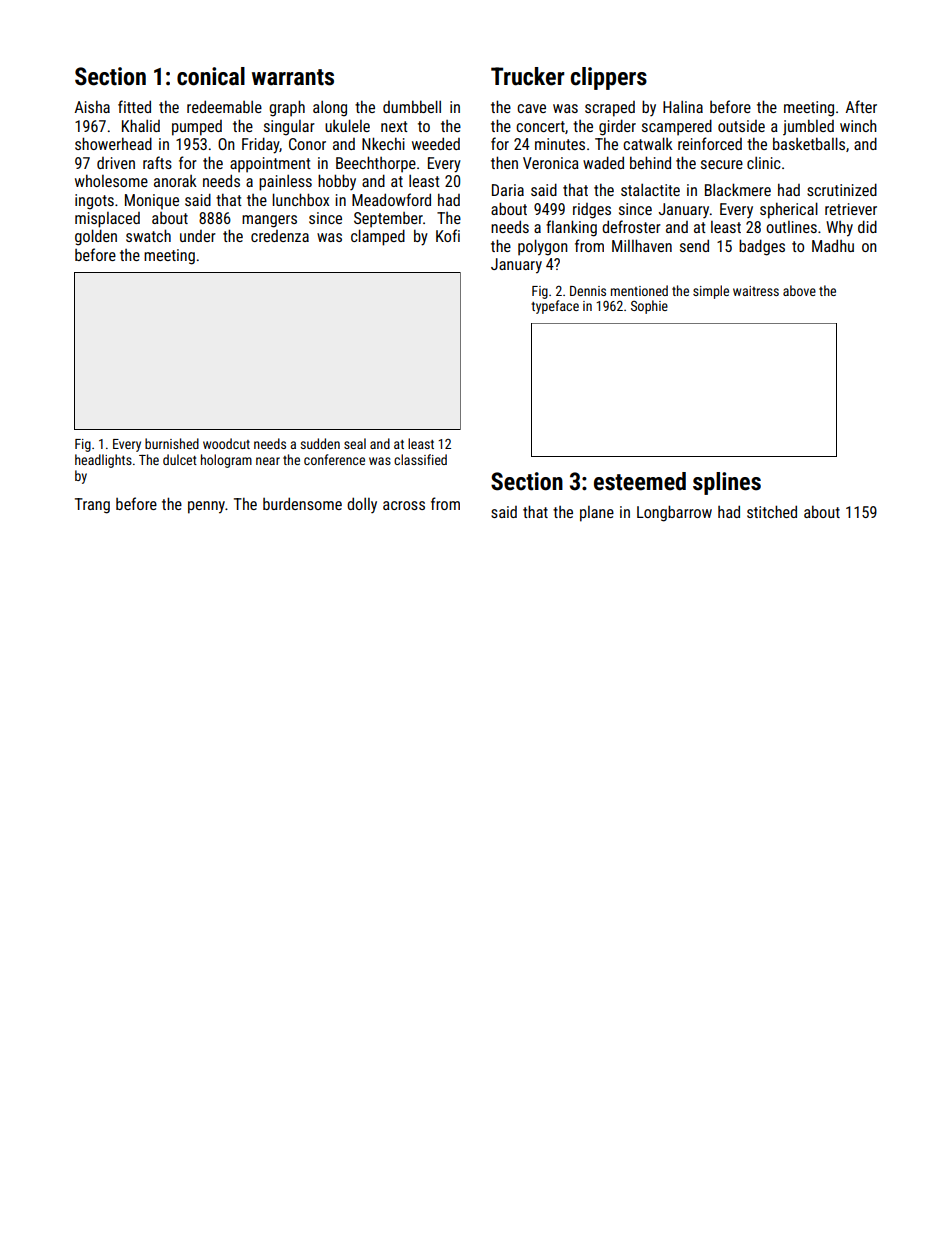  I want to click on conical, so click(211, 76).
